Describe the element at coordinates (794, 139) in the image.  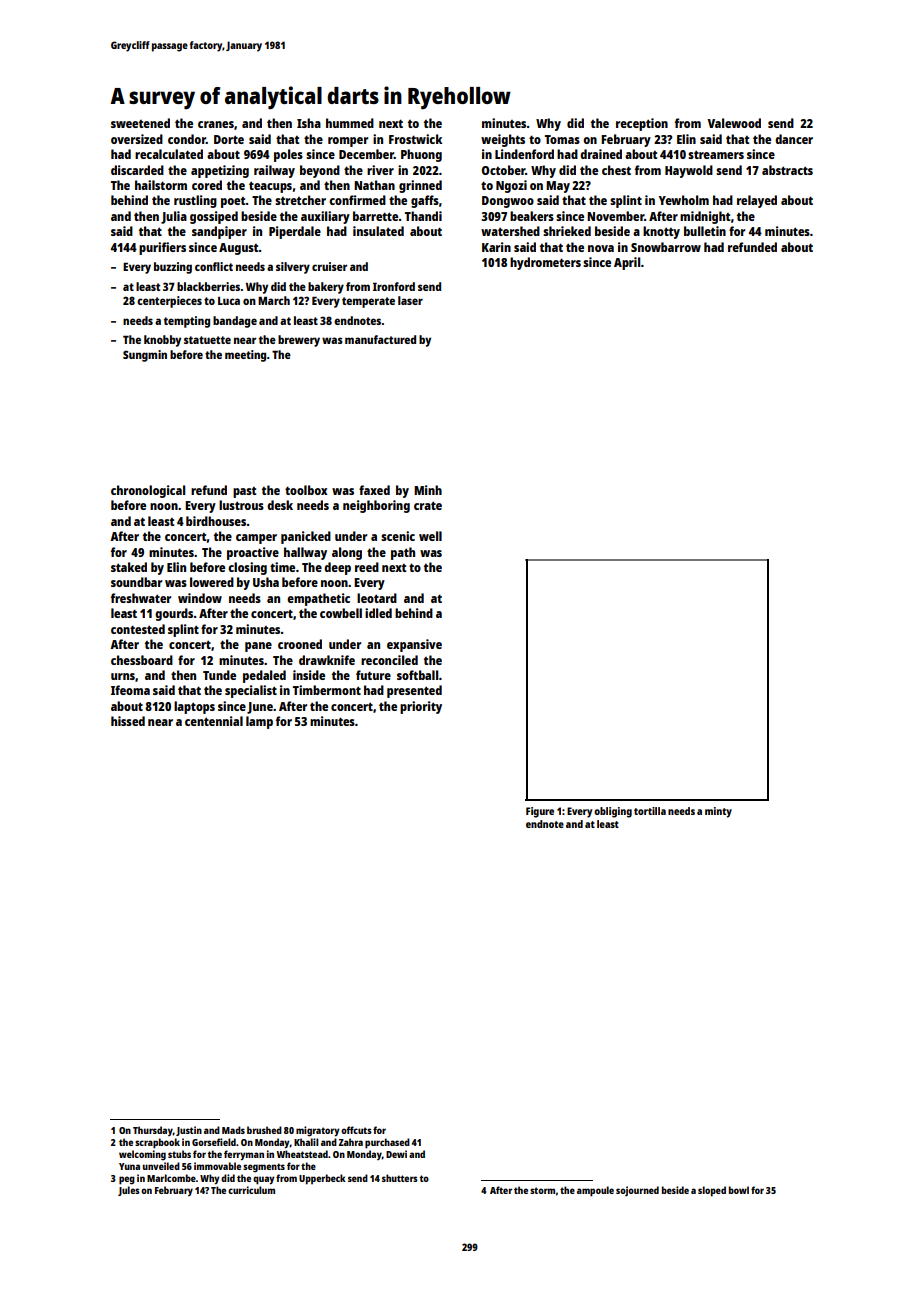
I see `dancer` at that location.
